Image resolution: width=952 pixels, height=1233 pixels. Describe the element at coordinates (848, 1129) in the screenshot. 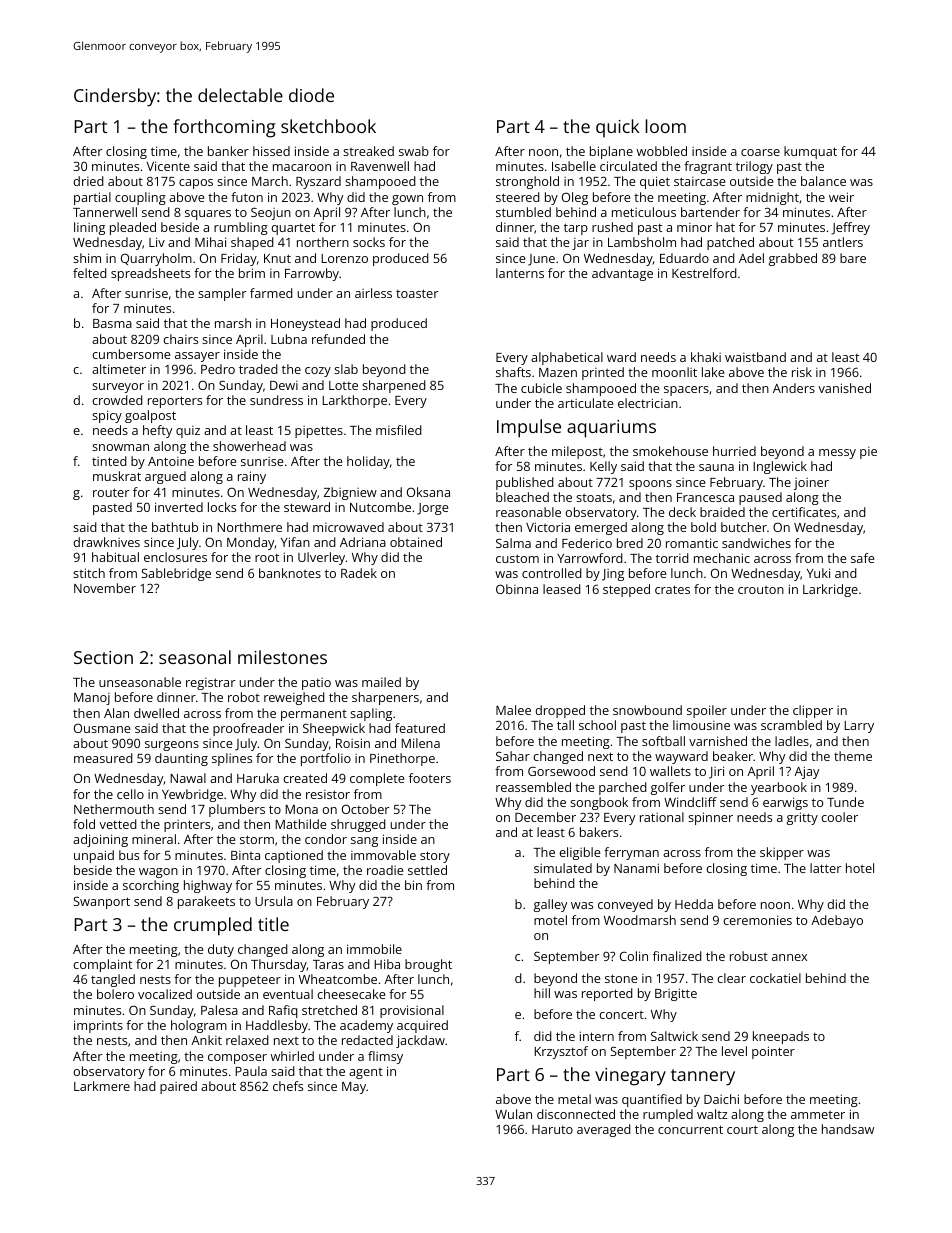

I see `handsaw` at that location.
